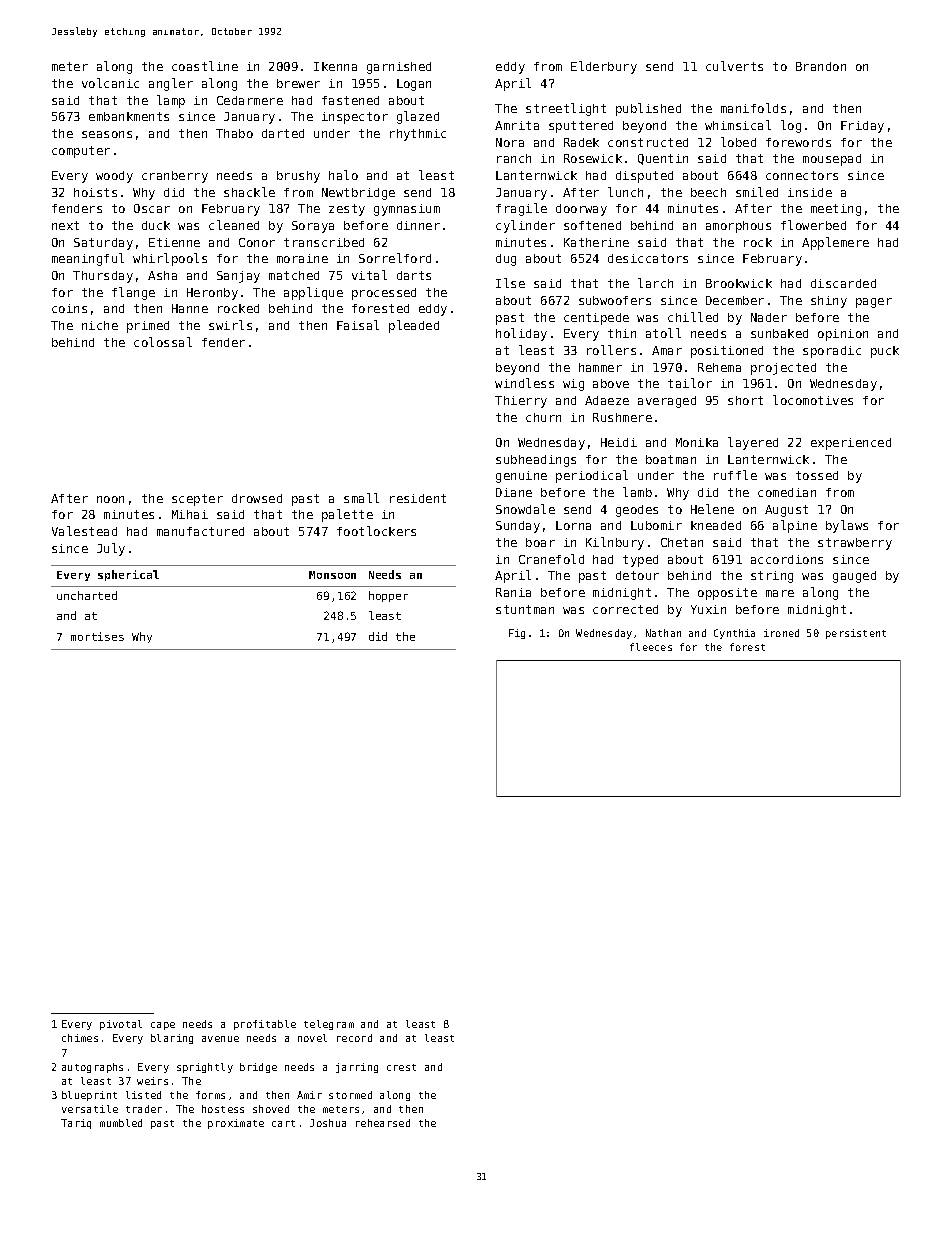  I want to click on Logan, so click(414, 85).
